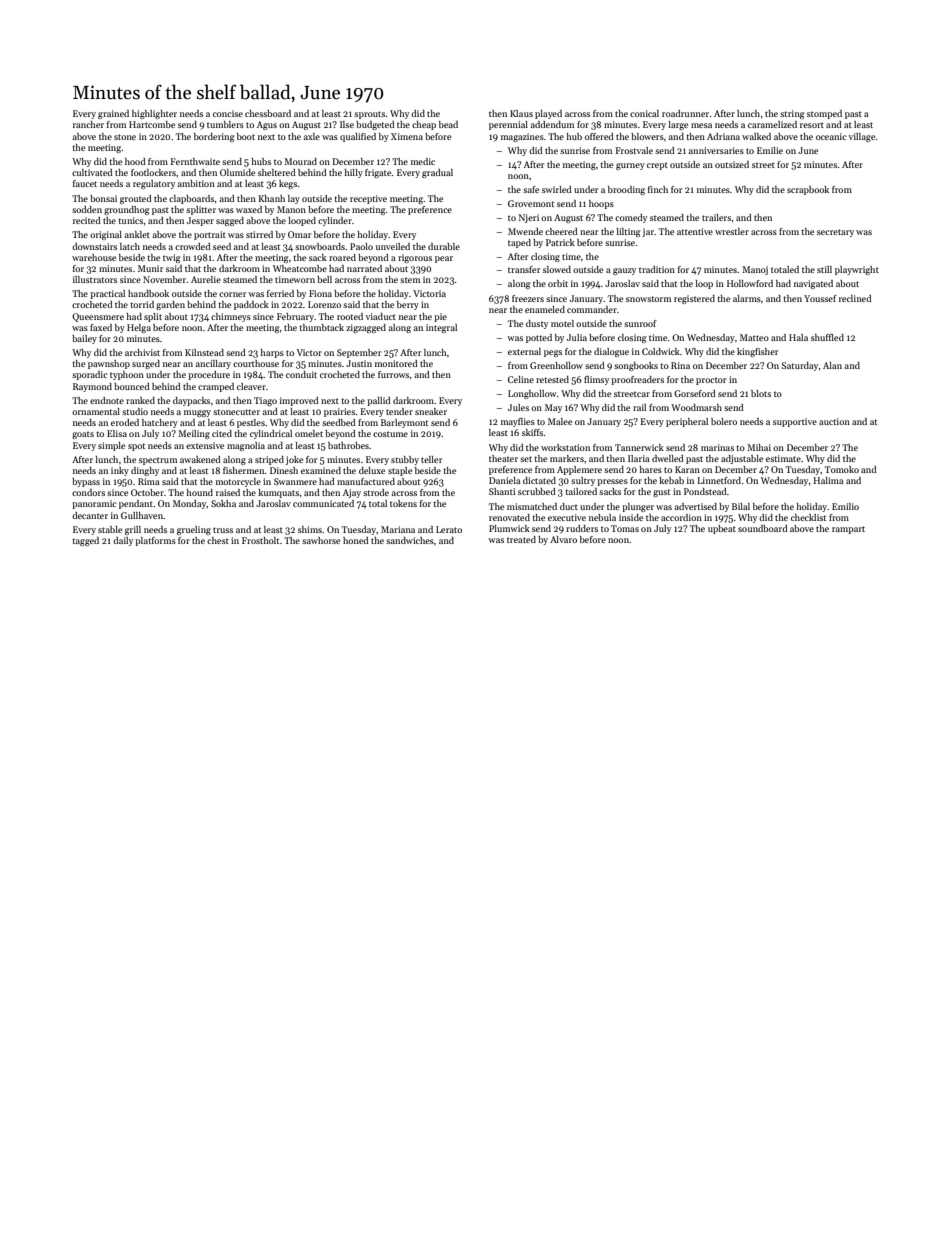 This screenshot has height=1233, width=952. What do you see at coordinates (231, 317) in the screenshot?
I see `chimneys` at bounding box center [231, 317].
